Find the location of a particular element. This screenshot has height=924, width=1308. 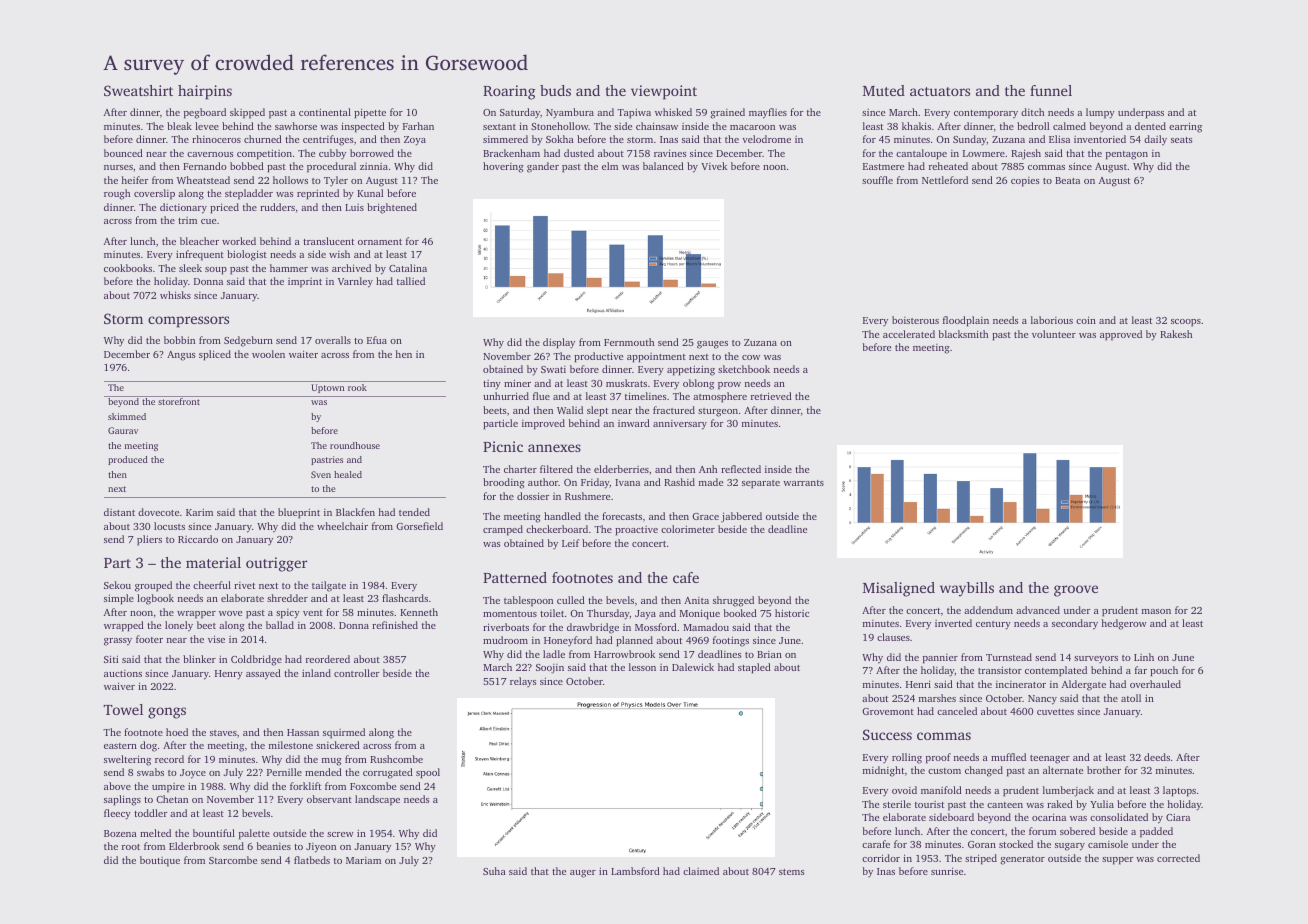

Sweatshirt is located at coordinates (138, 90).
